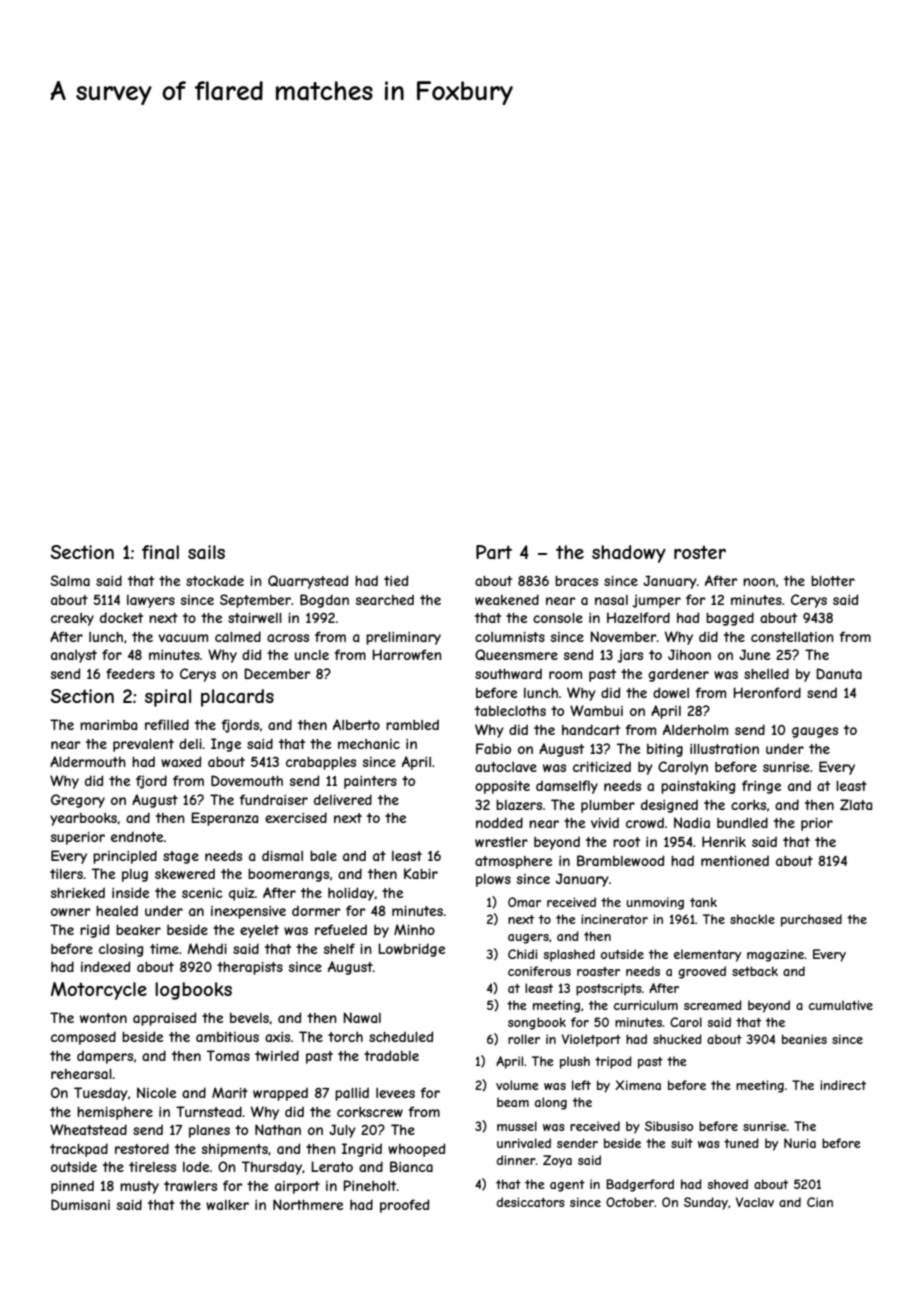  What do you see at coordinates (531, 1202) in the screenshot?
I see `desiccators` at bounding box center [531, 1202].
